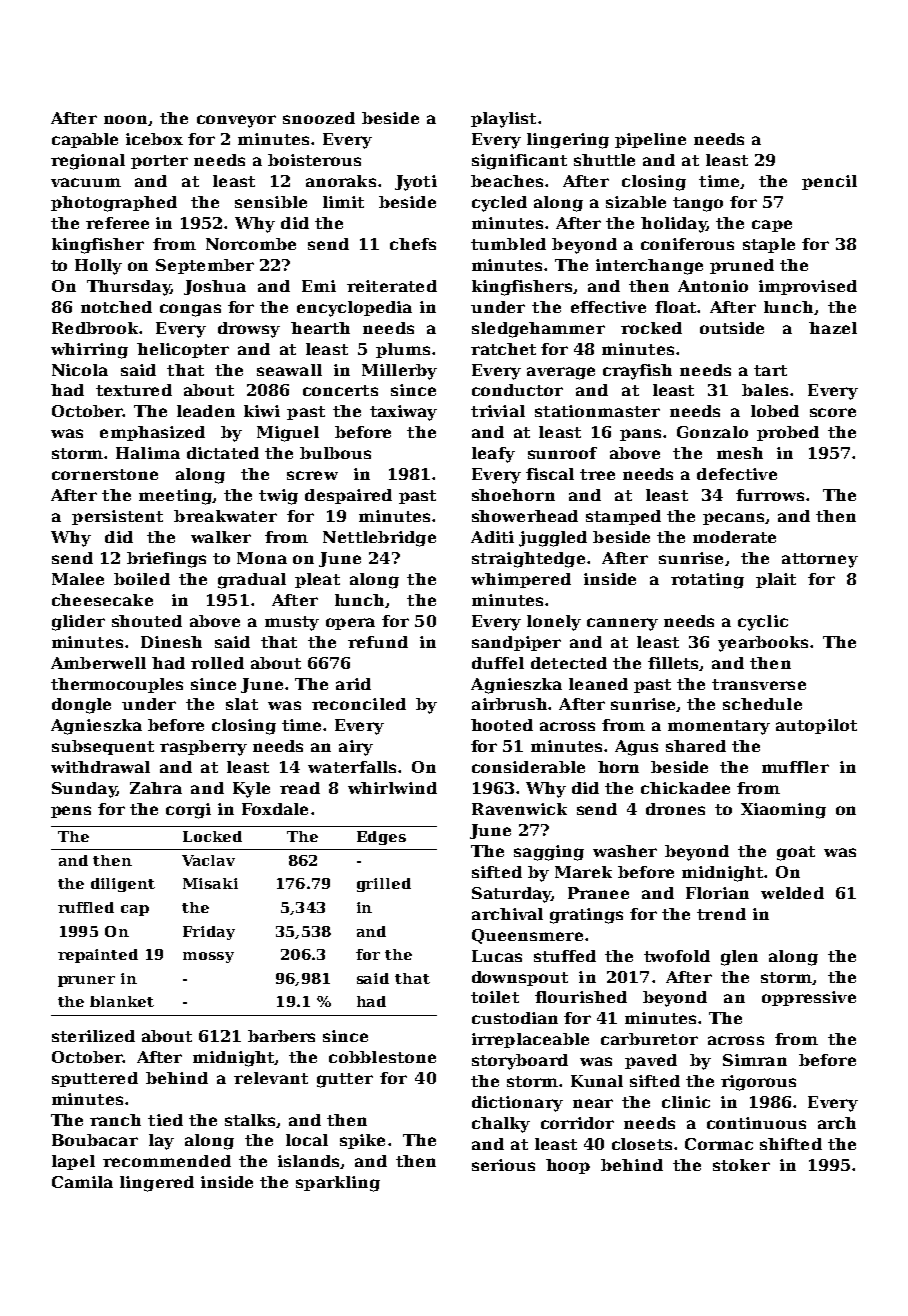  Describe the element at coordinates (503, 120) in the page. I see `playlist` at that location.
